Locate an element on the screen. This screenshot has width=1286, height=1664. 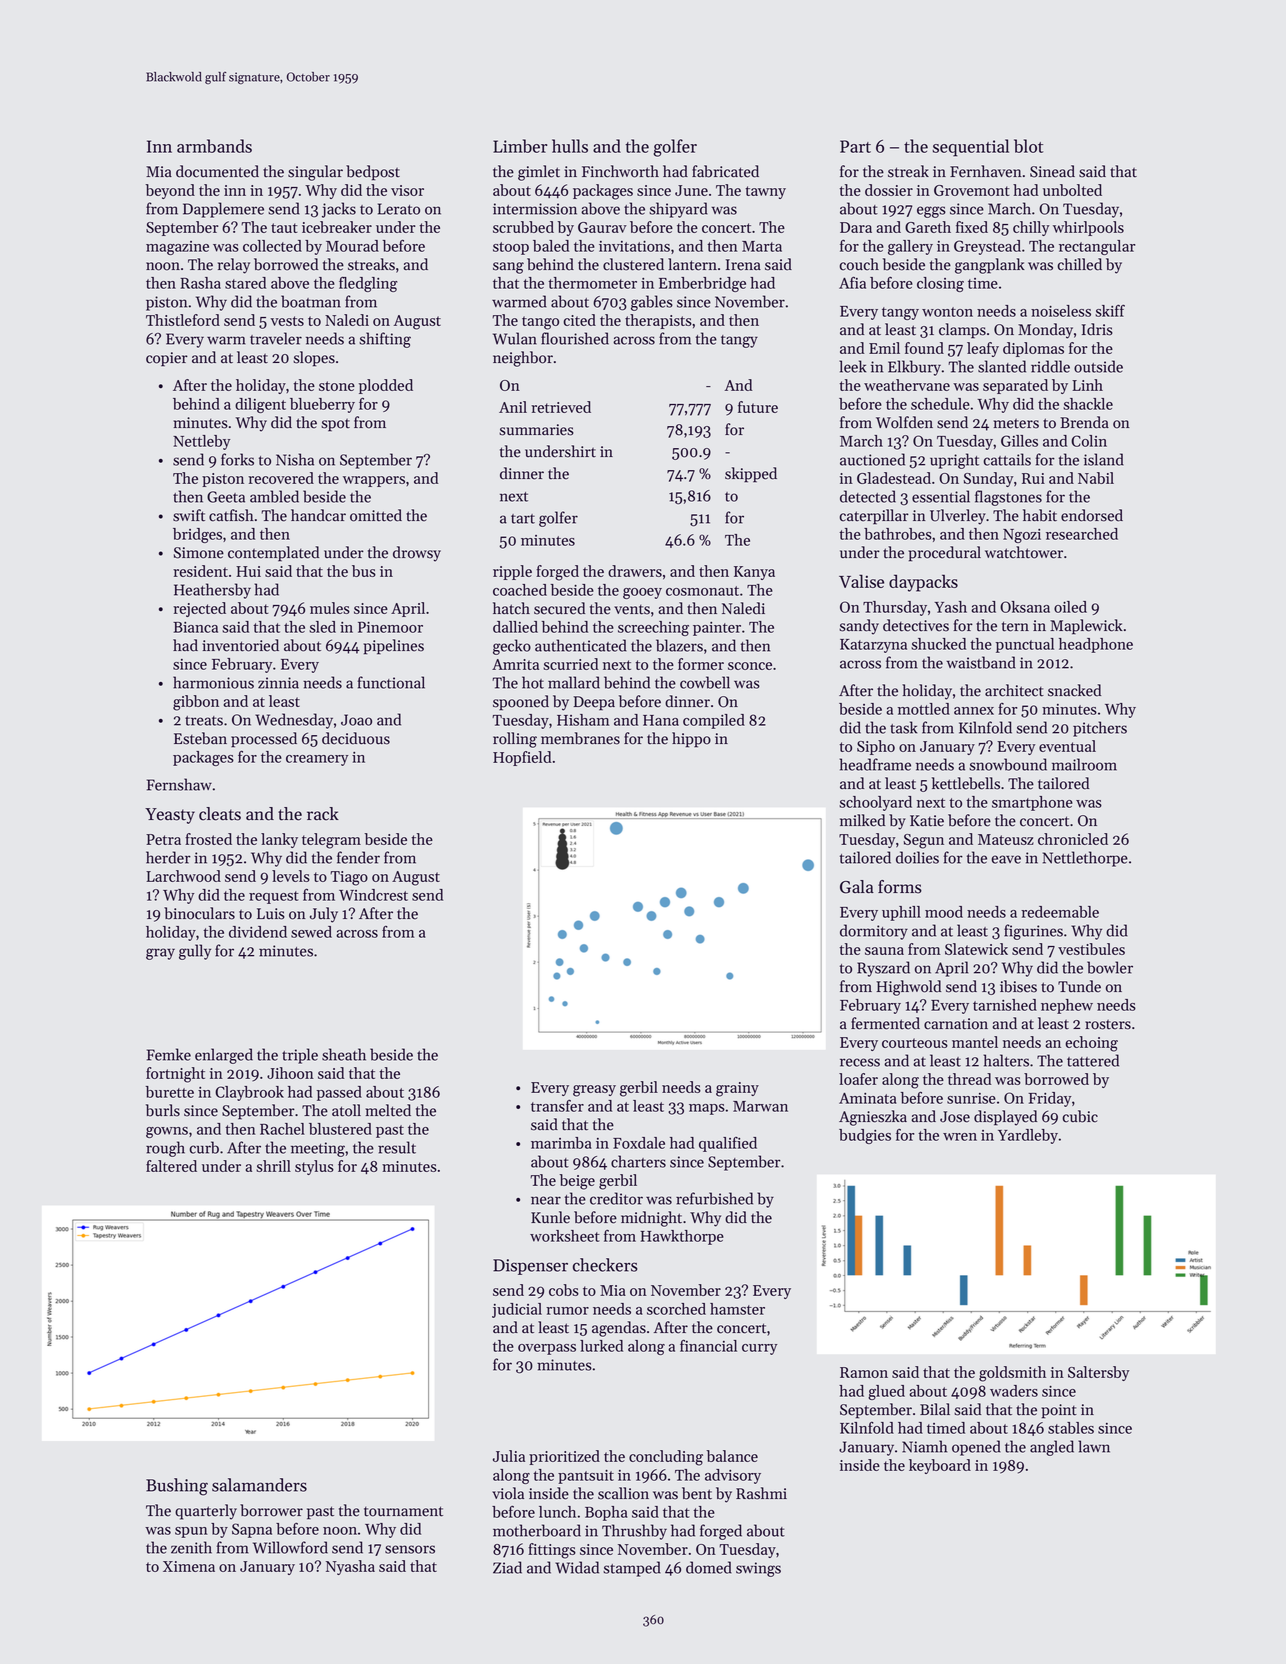
skipped is located at coordinates (751, 475).
